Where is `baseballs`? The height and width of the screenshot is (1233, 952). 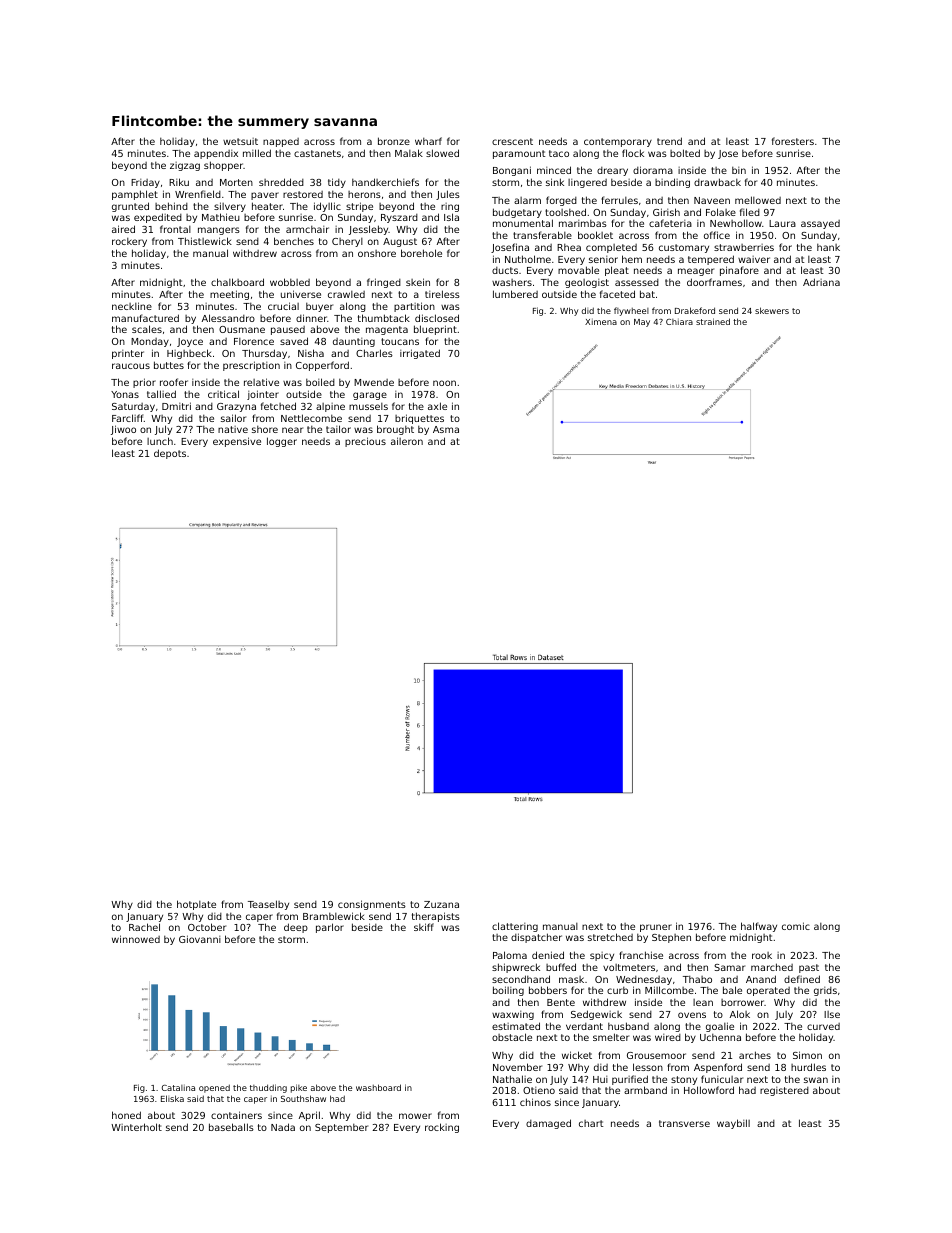 baseballs is located at coordinates (231, 1127).
